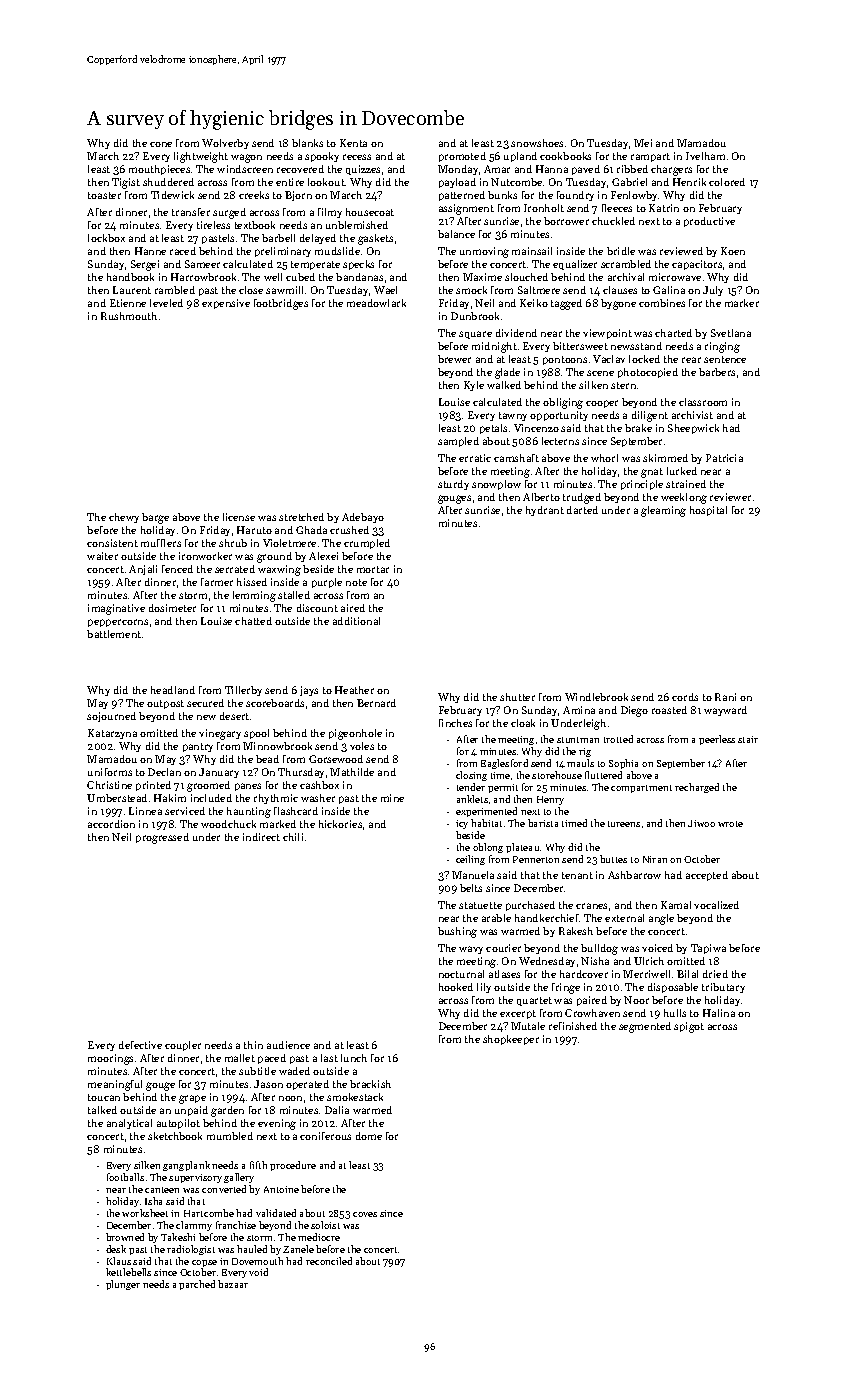 Image resolution: width=849 pixels, height=1400 pixels. What do you see at coordinates (233, 1284) in the screenshot?
I see `bazaar` at bounding box center [233, 1284].
